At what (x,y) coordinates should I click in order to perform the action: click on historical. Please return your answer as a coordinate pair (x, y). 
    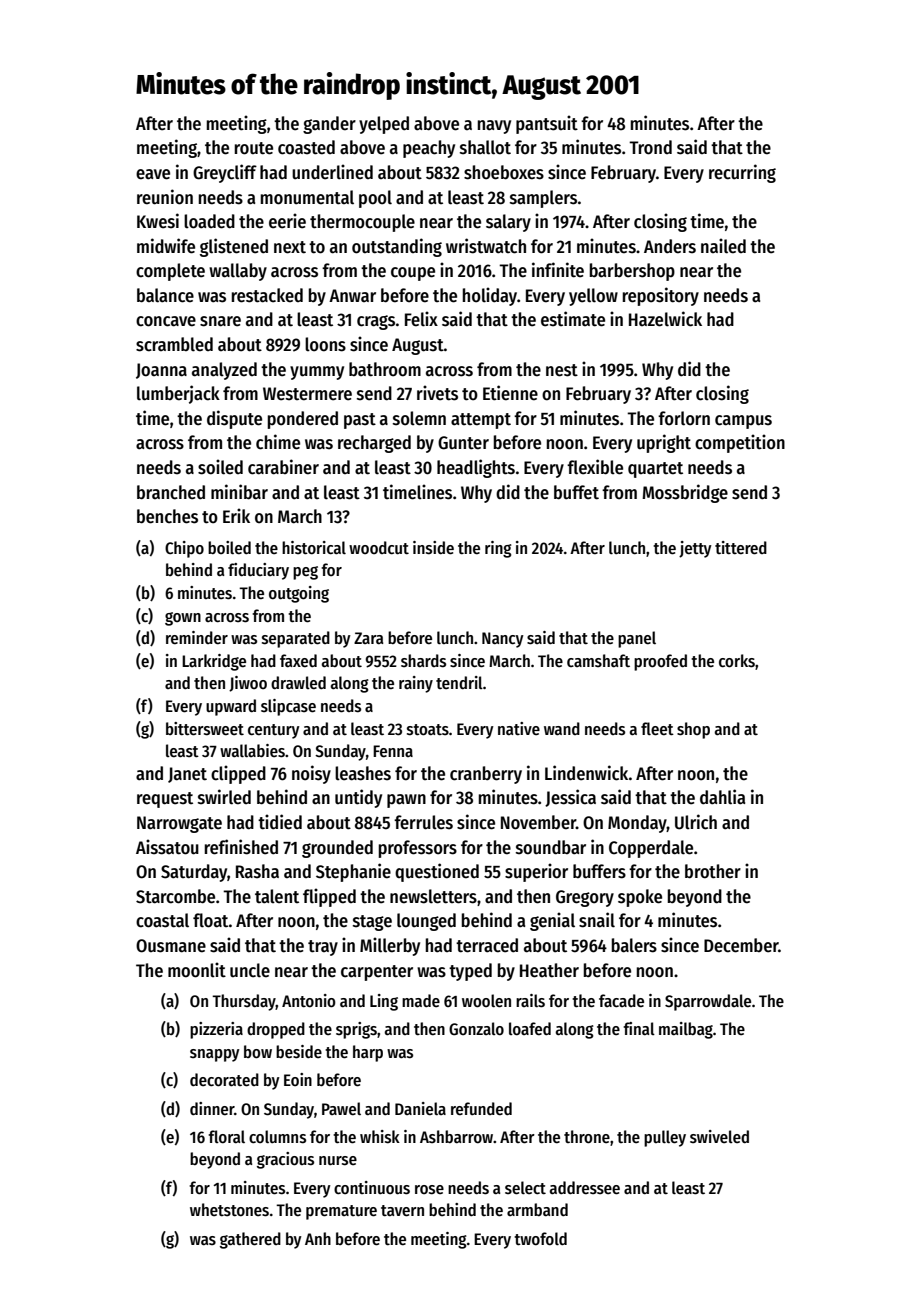
    Looking at the image, I should click on (314, 548).
